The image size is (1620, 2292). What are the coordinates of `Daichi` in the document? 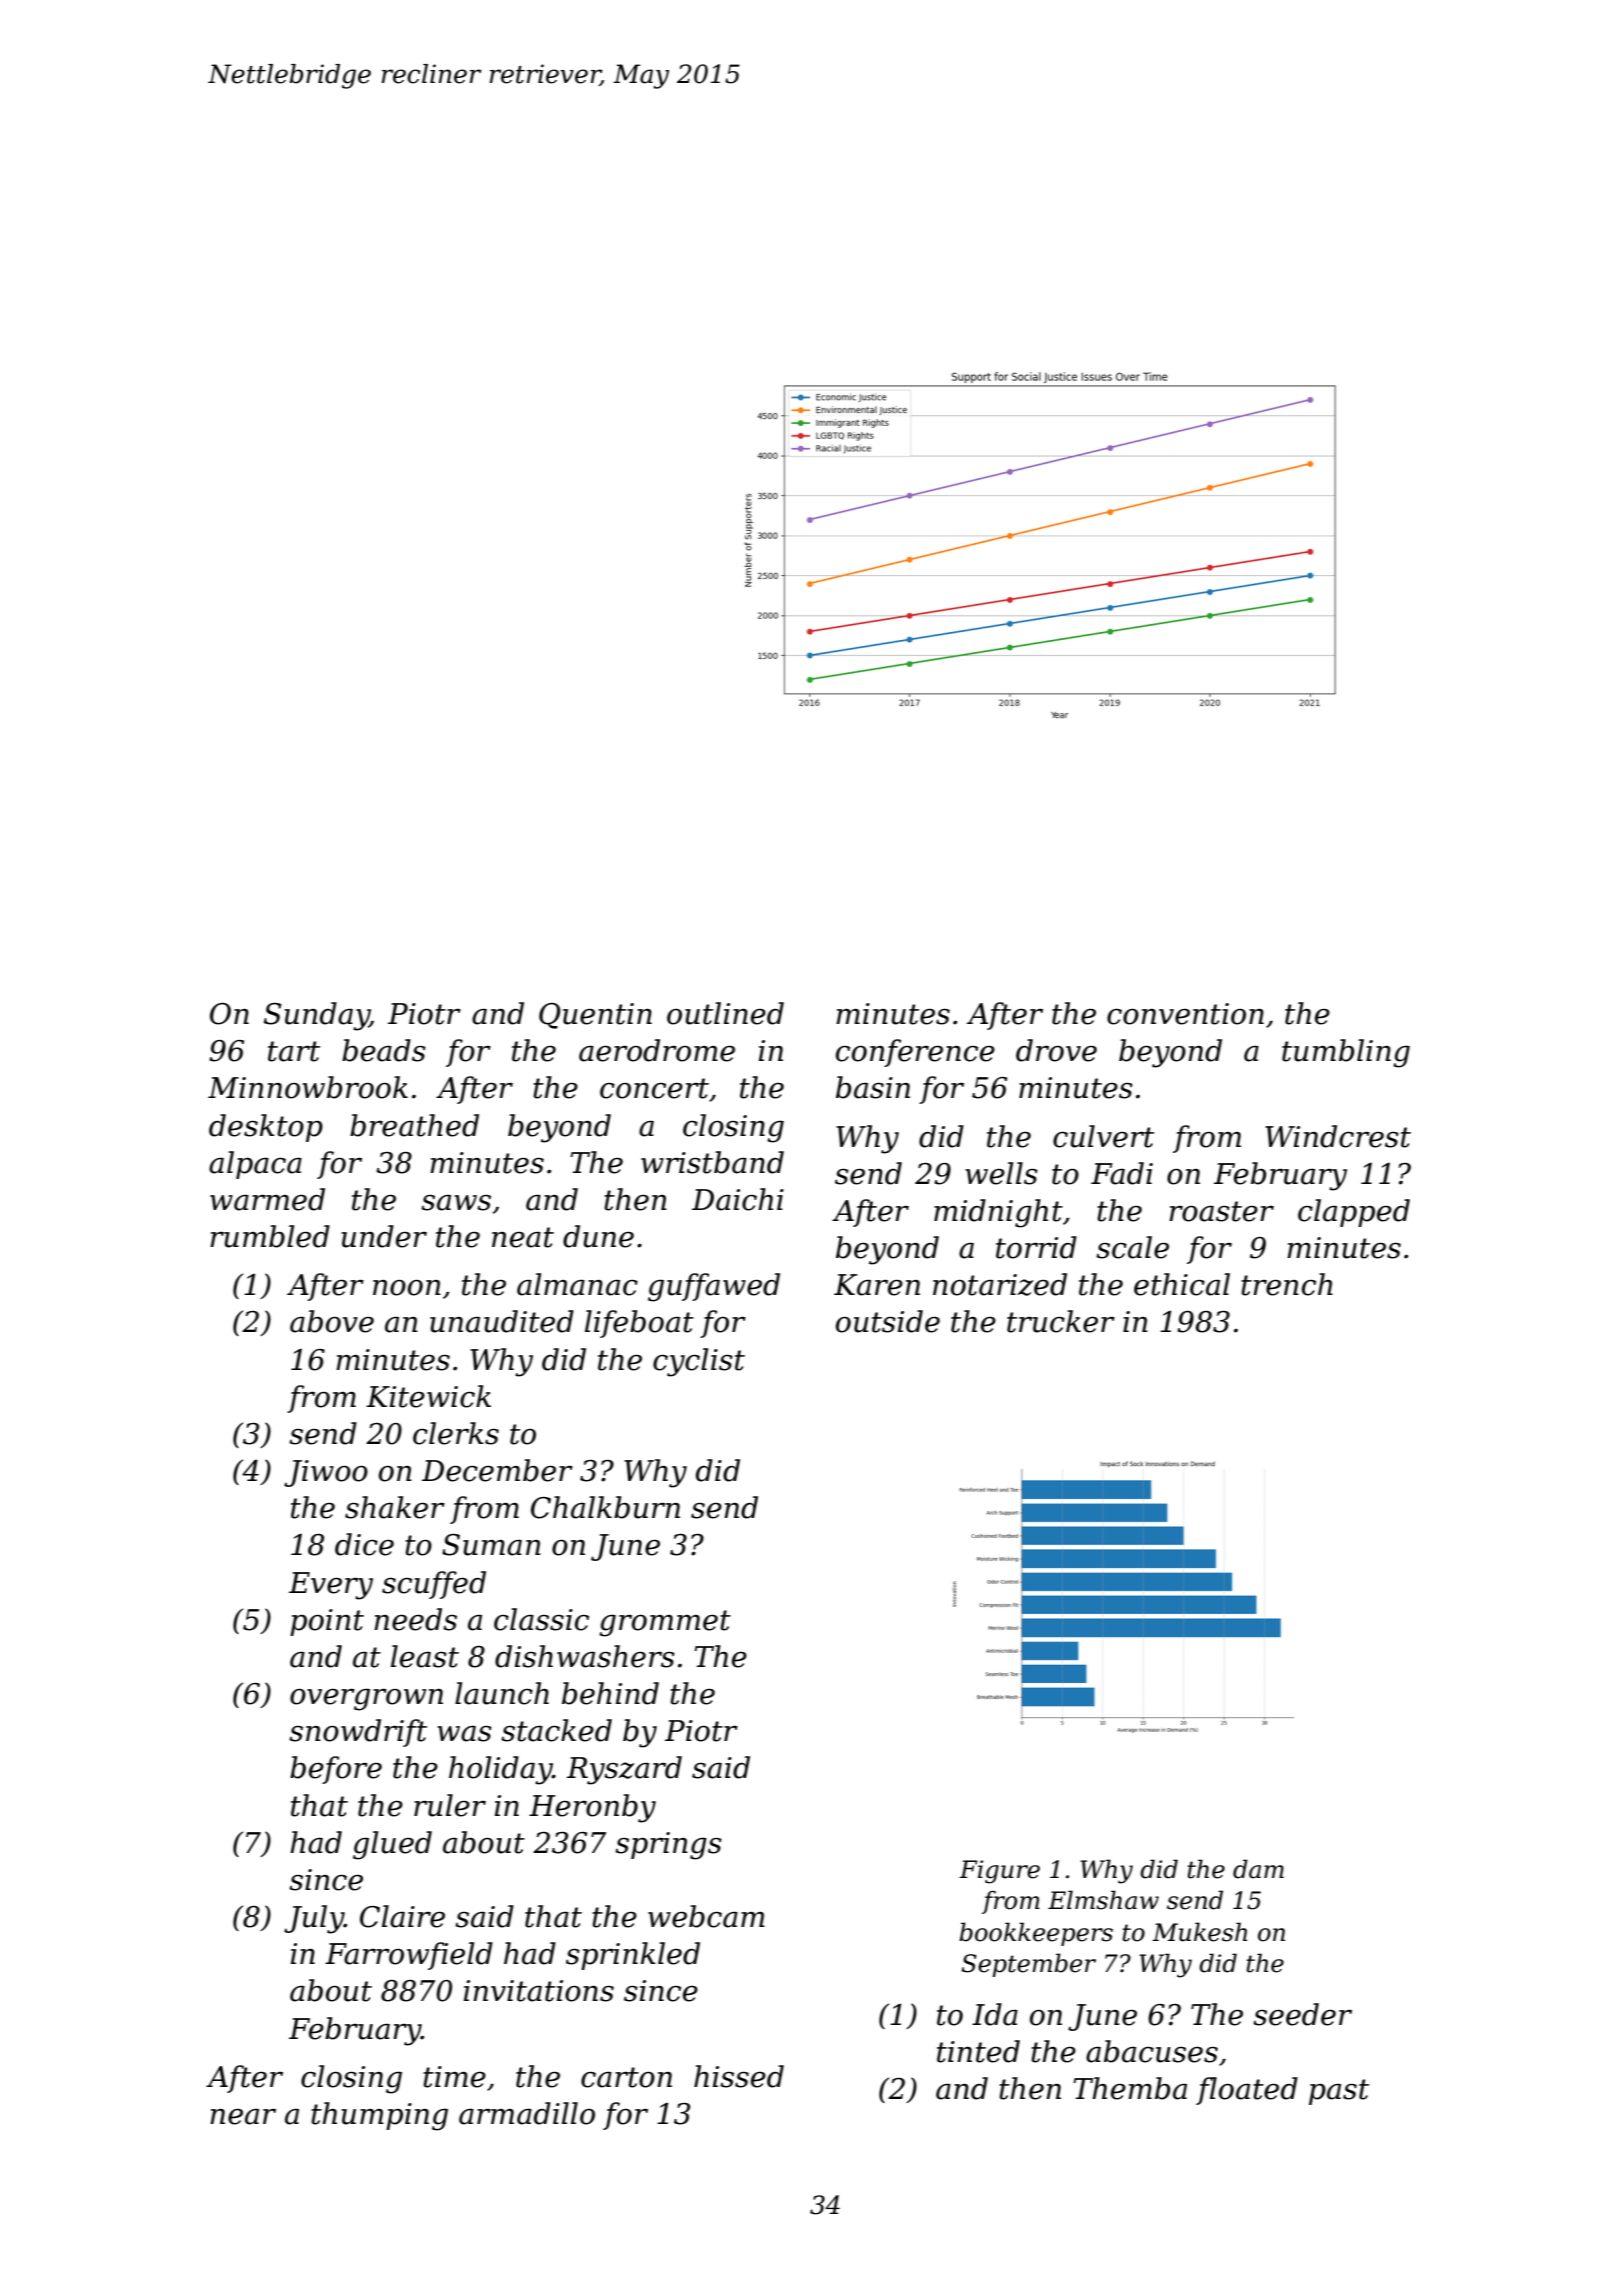 It's located at (738, 1199).
